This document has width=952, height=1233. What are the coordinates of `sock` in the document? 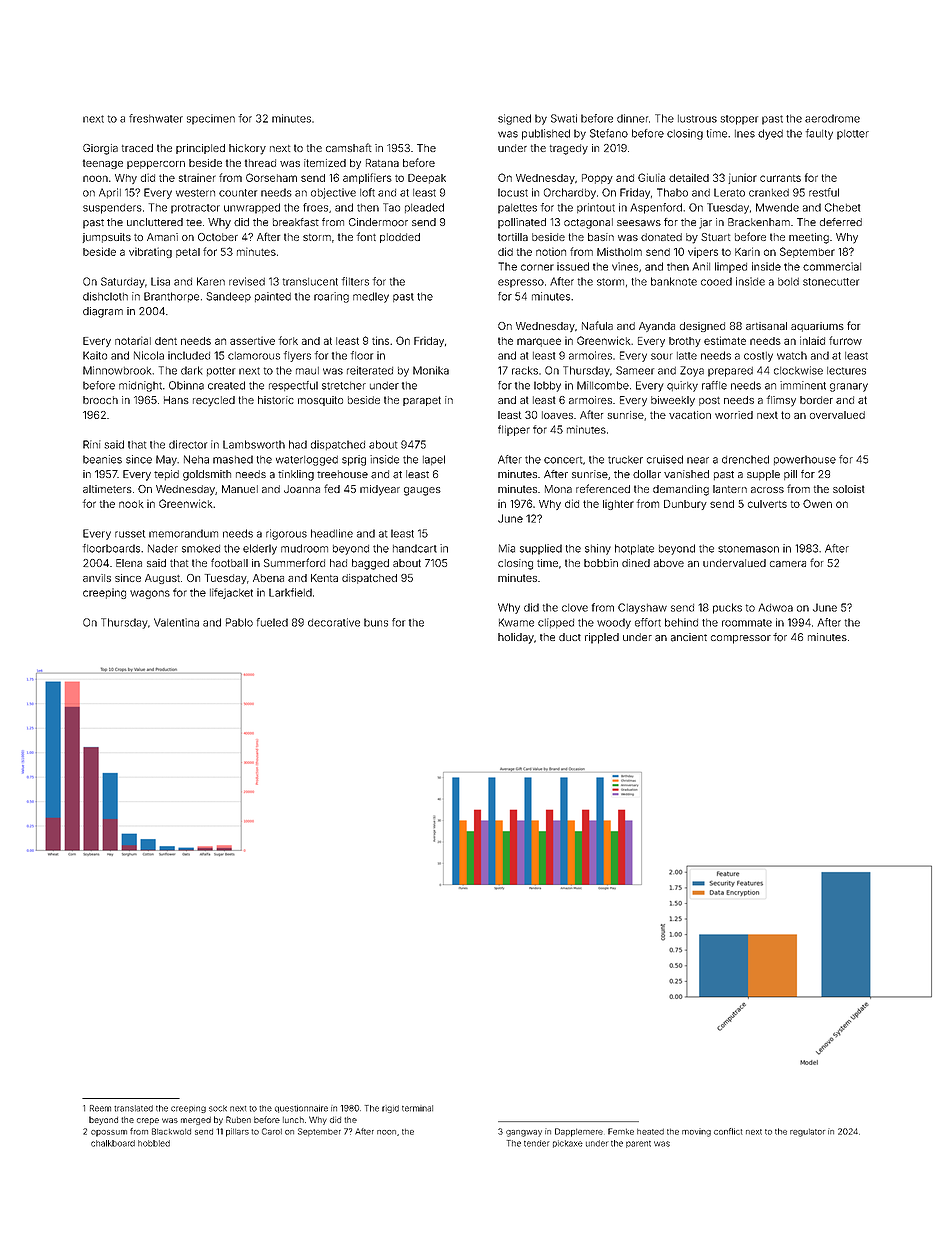 It's located at (218, 1108).
